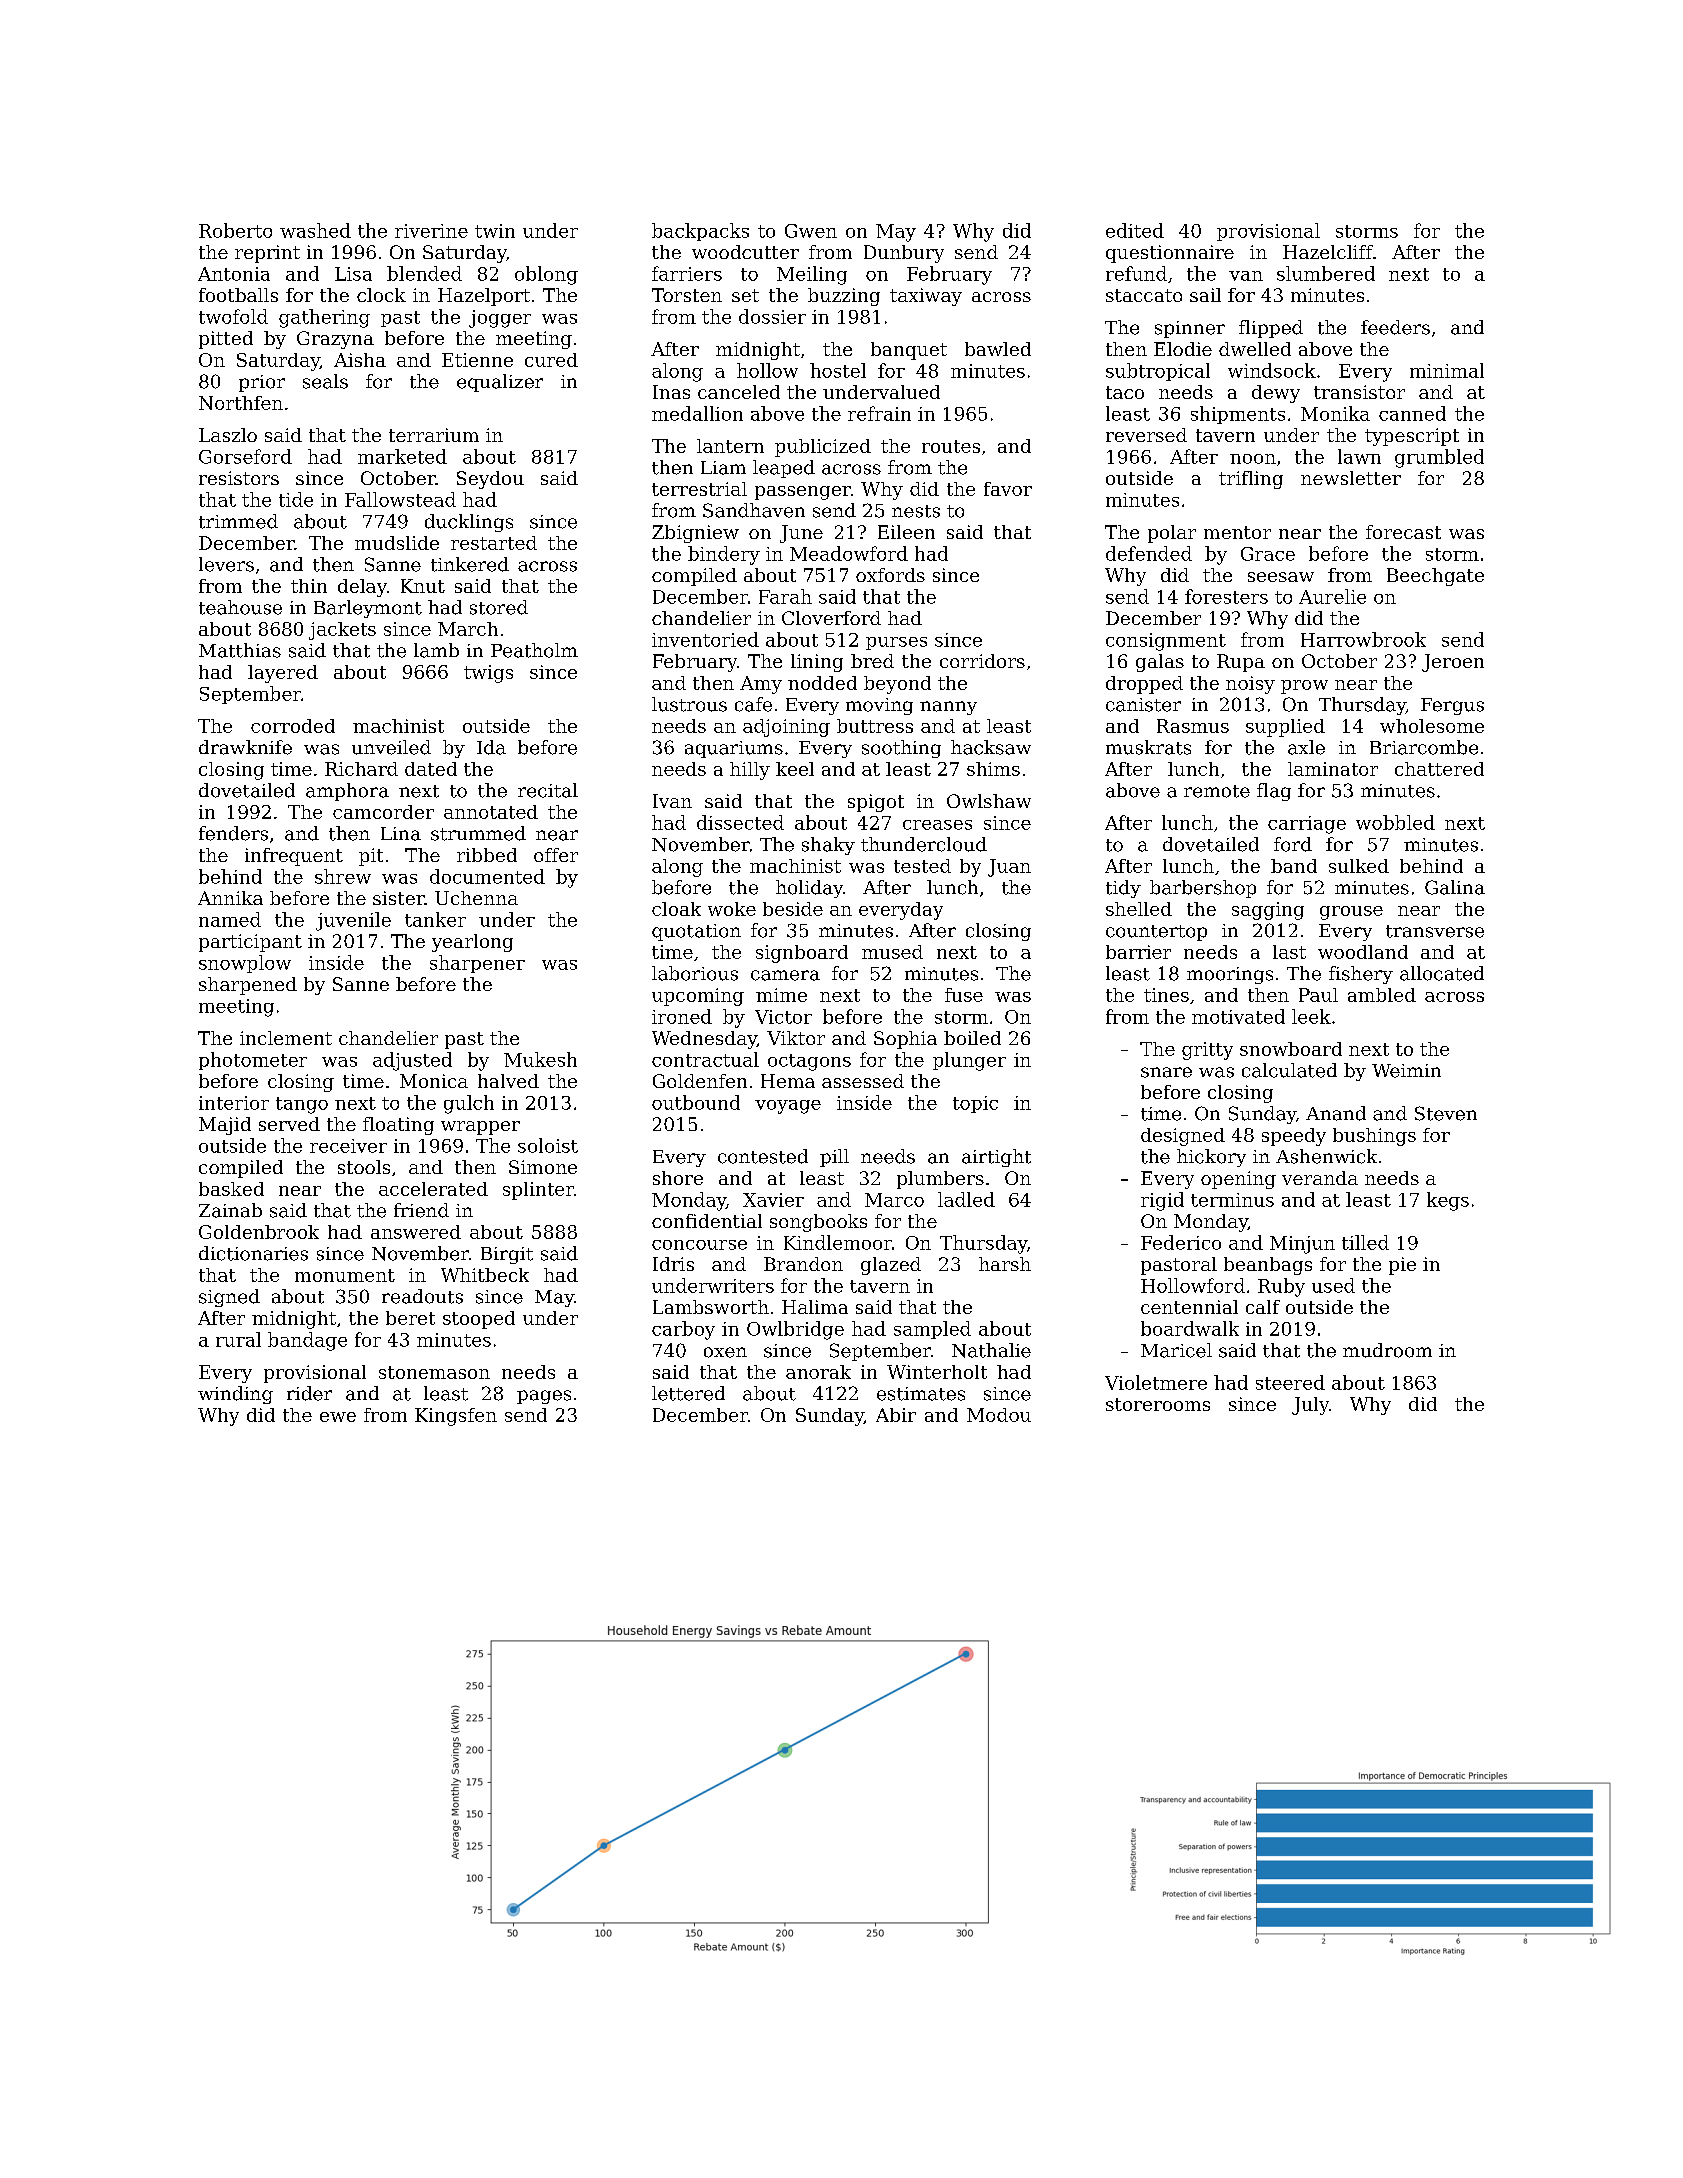  I want to click on publicized, so click(823, 448).
